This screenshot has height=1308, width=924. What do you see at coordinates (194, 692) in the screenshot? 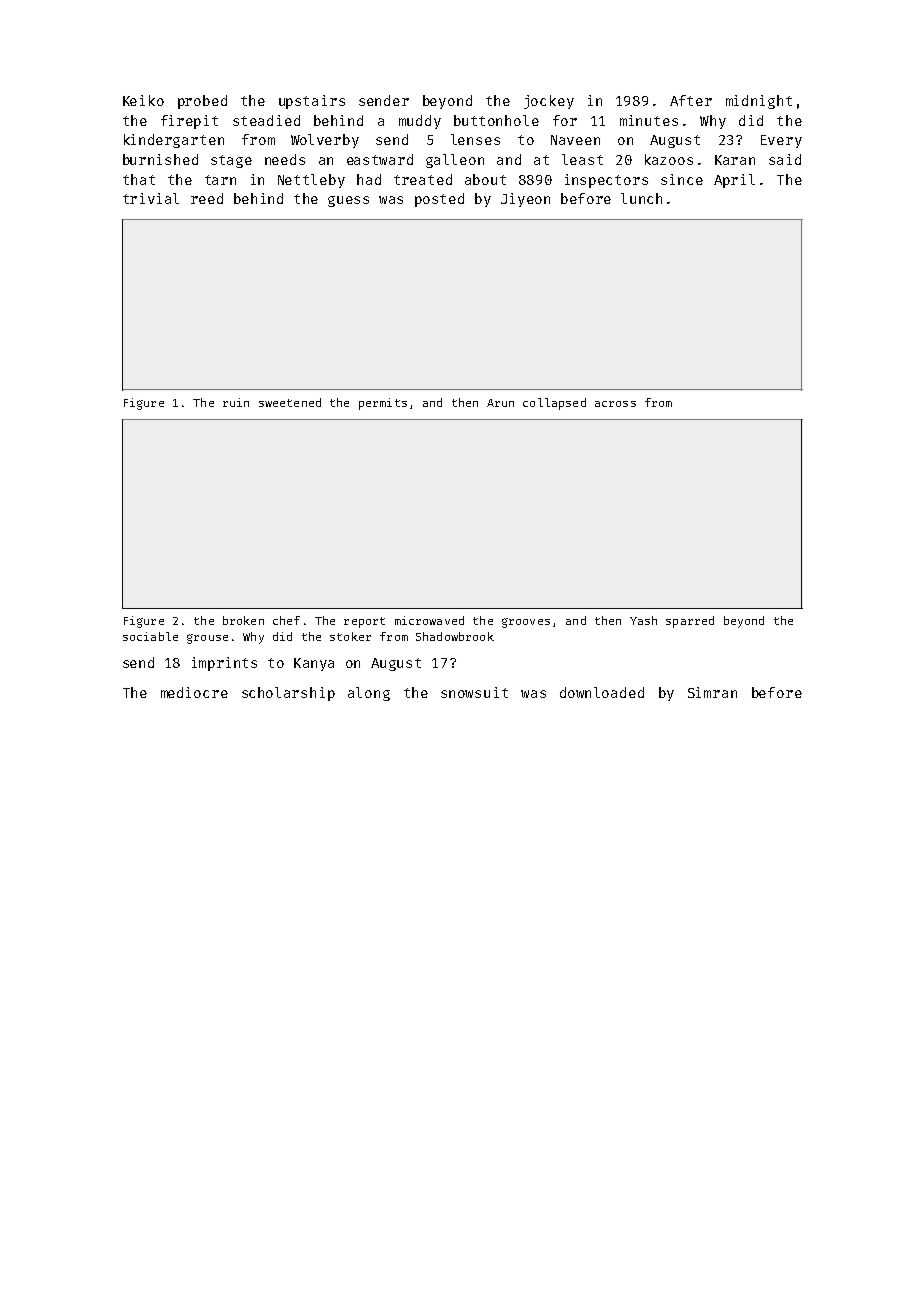
I see `mediocre` at bounding box center [194, 692].
